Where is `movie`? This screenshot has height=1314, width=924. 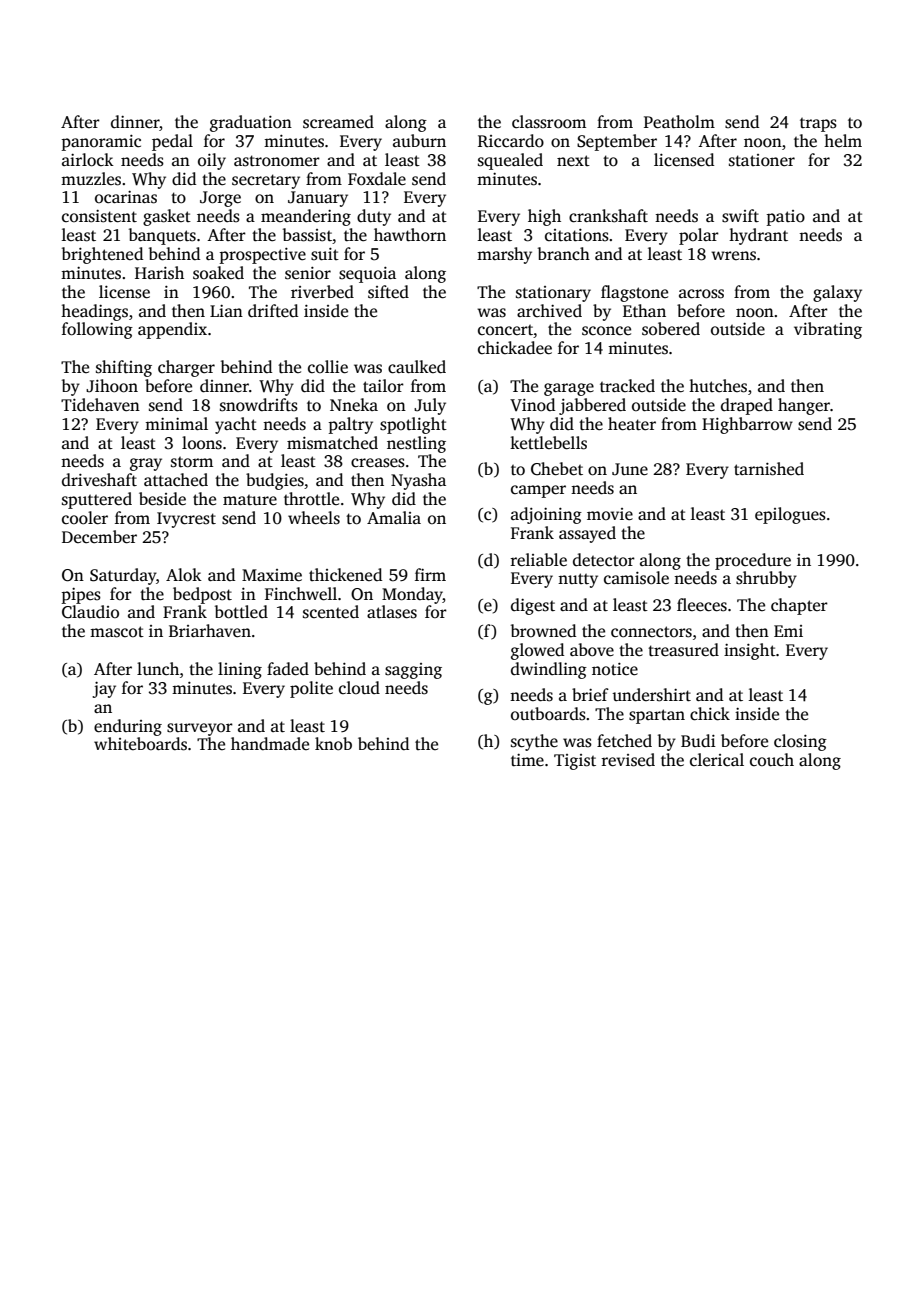 movie is located at coordinates (610, 514).
